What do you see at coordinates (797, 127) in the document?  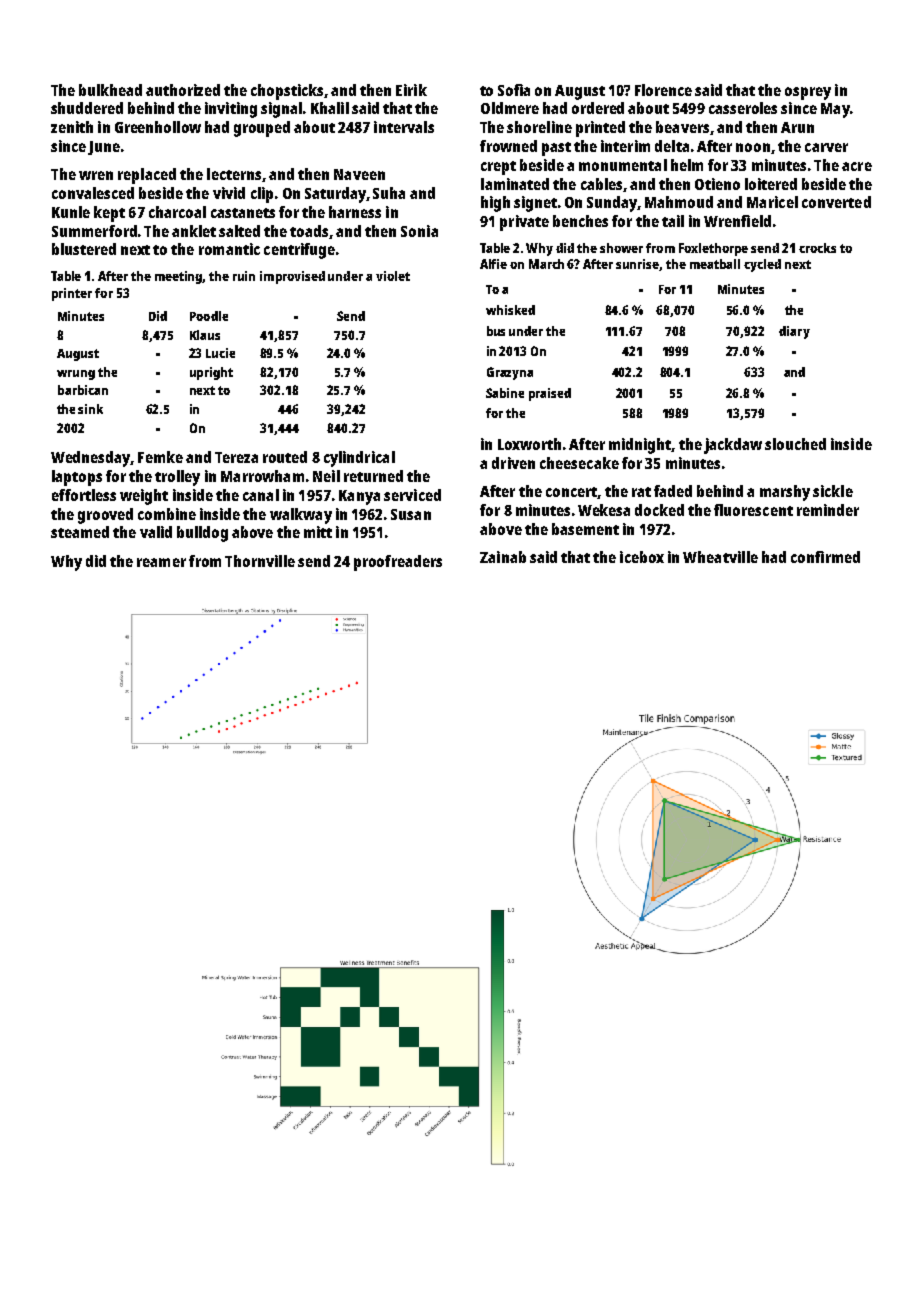 I see `Arun` at bounding box center [797, 127].
